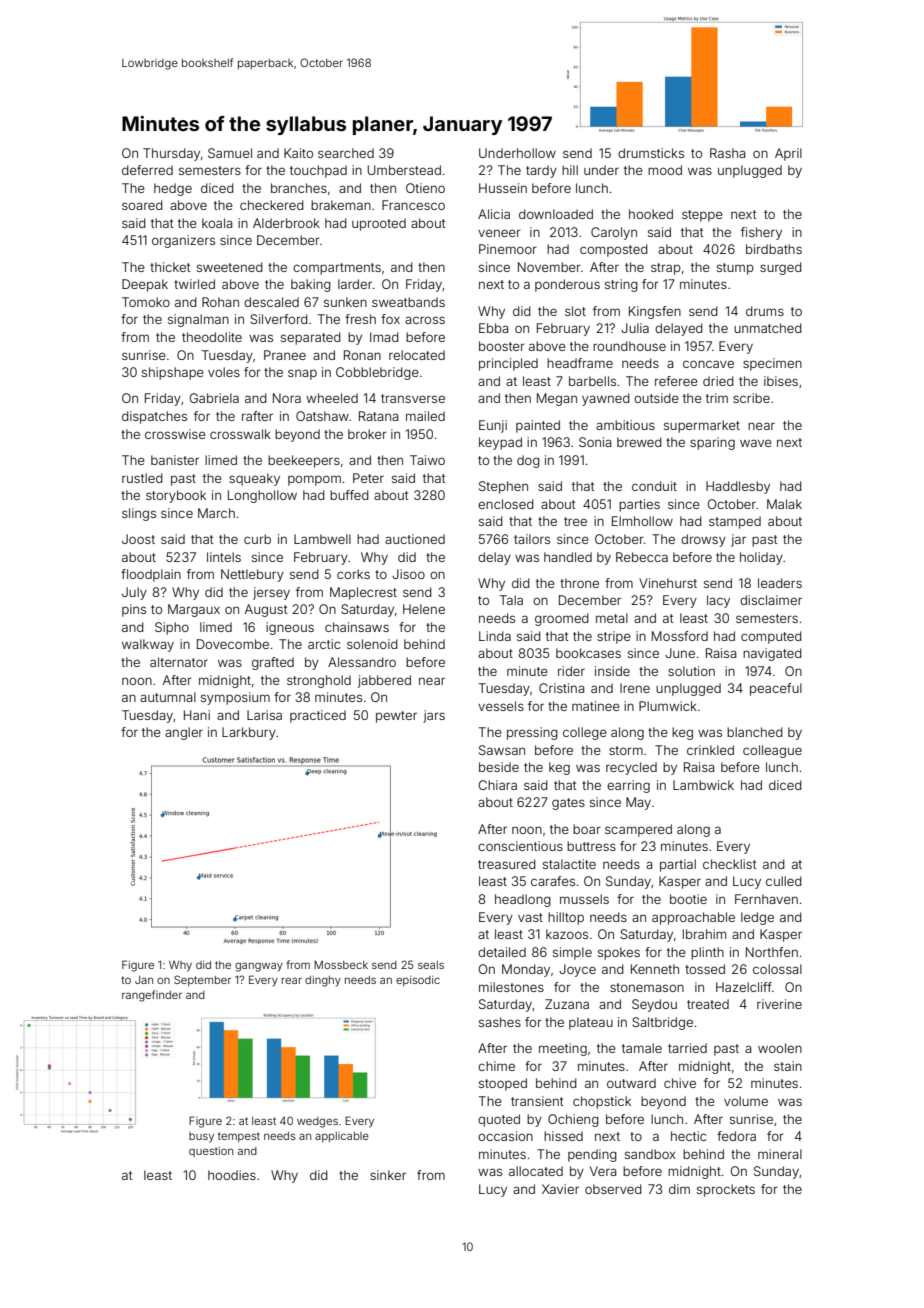 This screenshot has height=1308, width=924. What do you see at coordinates (596, 706) in the screenshot?
I see `matinee` at bounding box center [596, 706].
